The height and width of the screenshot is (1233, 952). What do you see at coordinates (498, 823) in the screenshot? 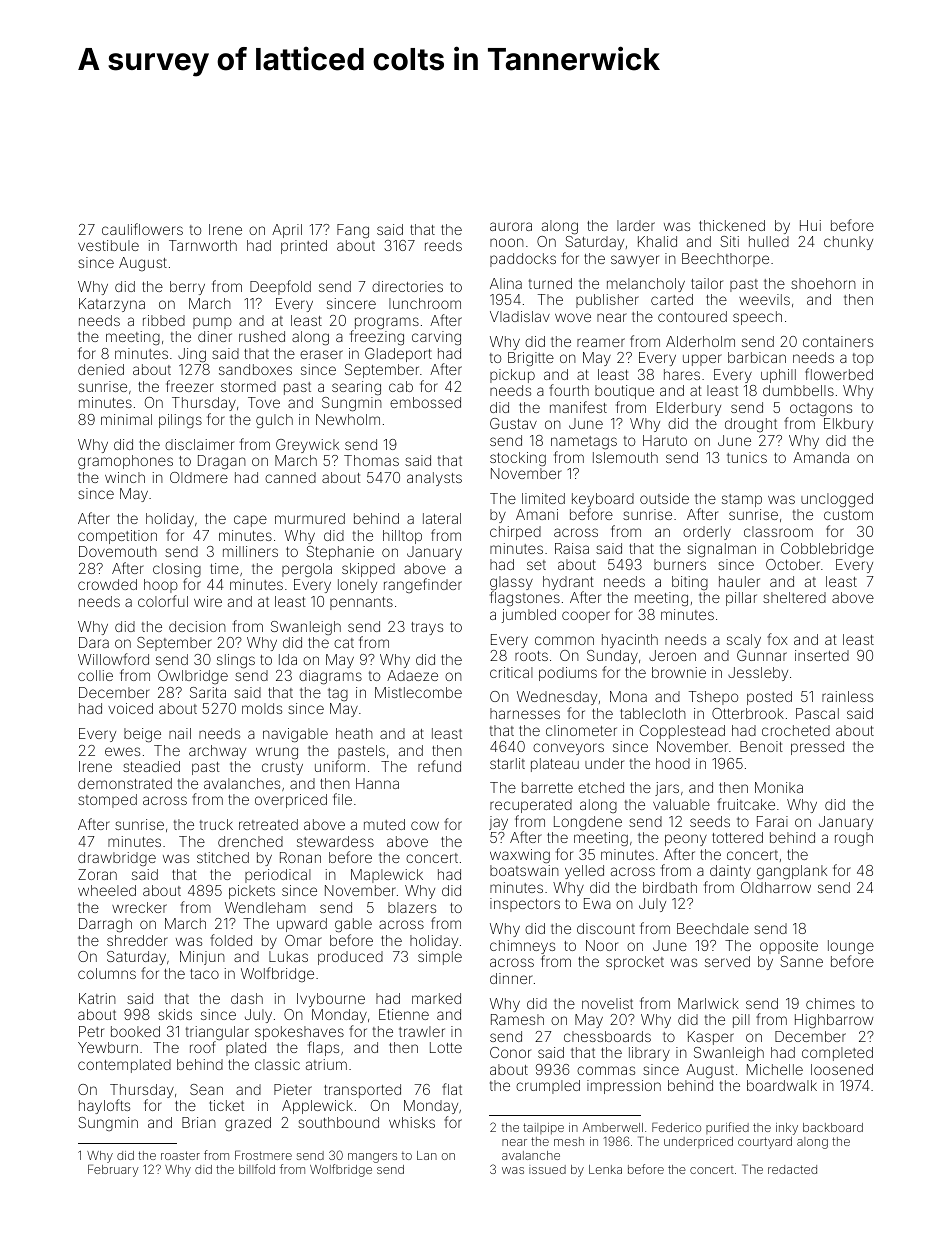
I see `jay` at bounding box center [498, 823].
